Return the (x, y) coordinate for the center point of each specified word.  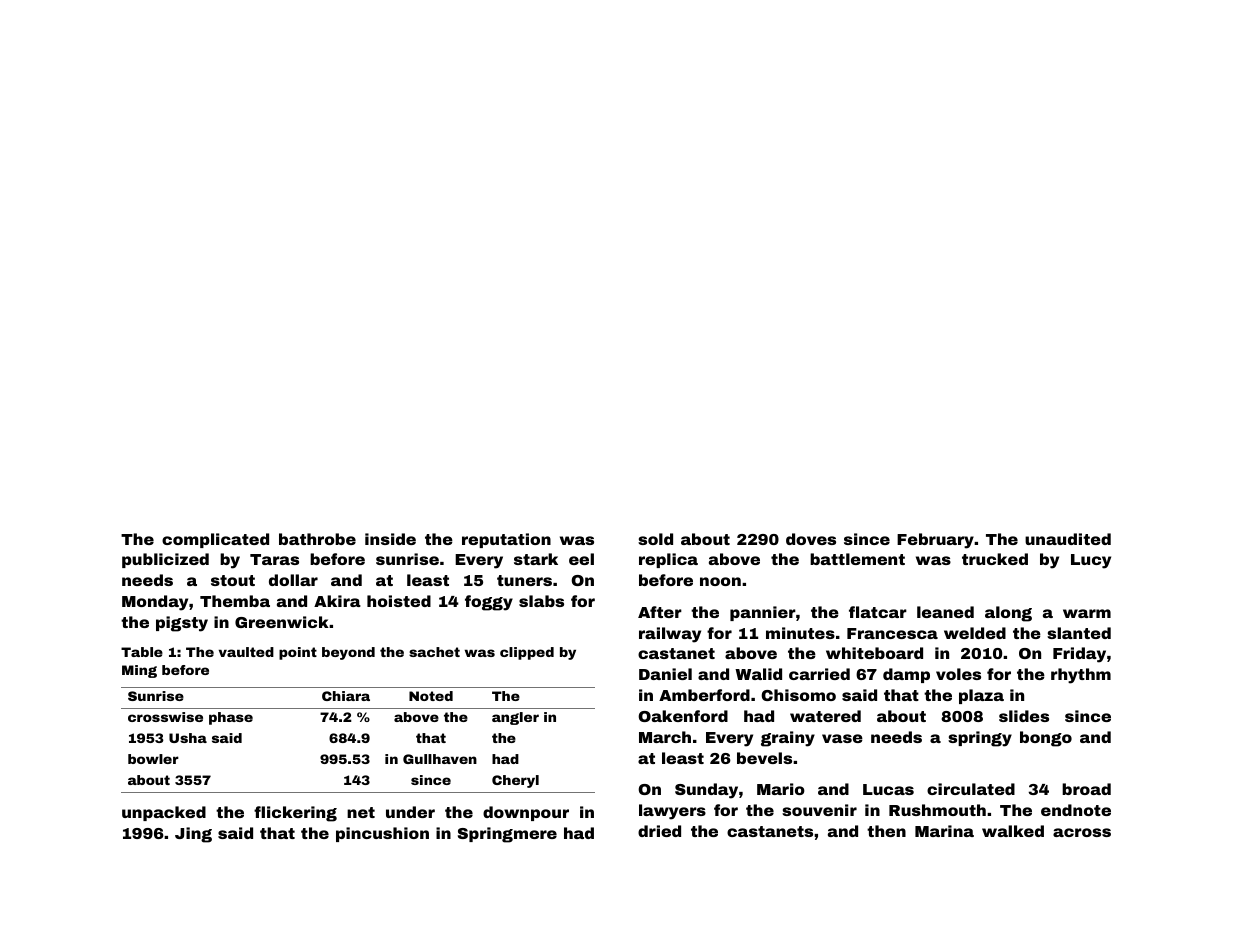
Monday (155, 603)
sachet (434, 652)
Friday (1079, 655)
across (1082, 832)
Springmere (507, 835)
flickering (295, 814)
